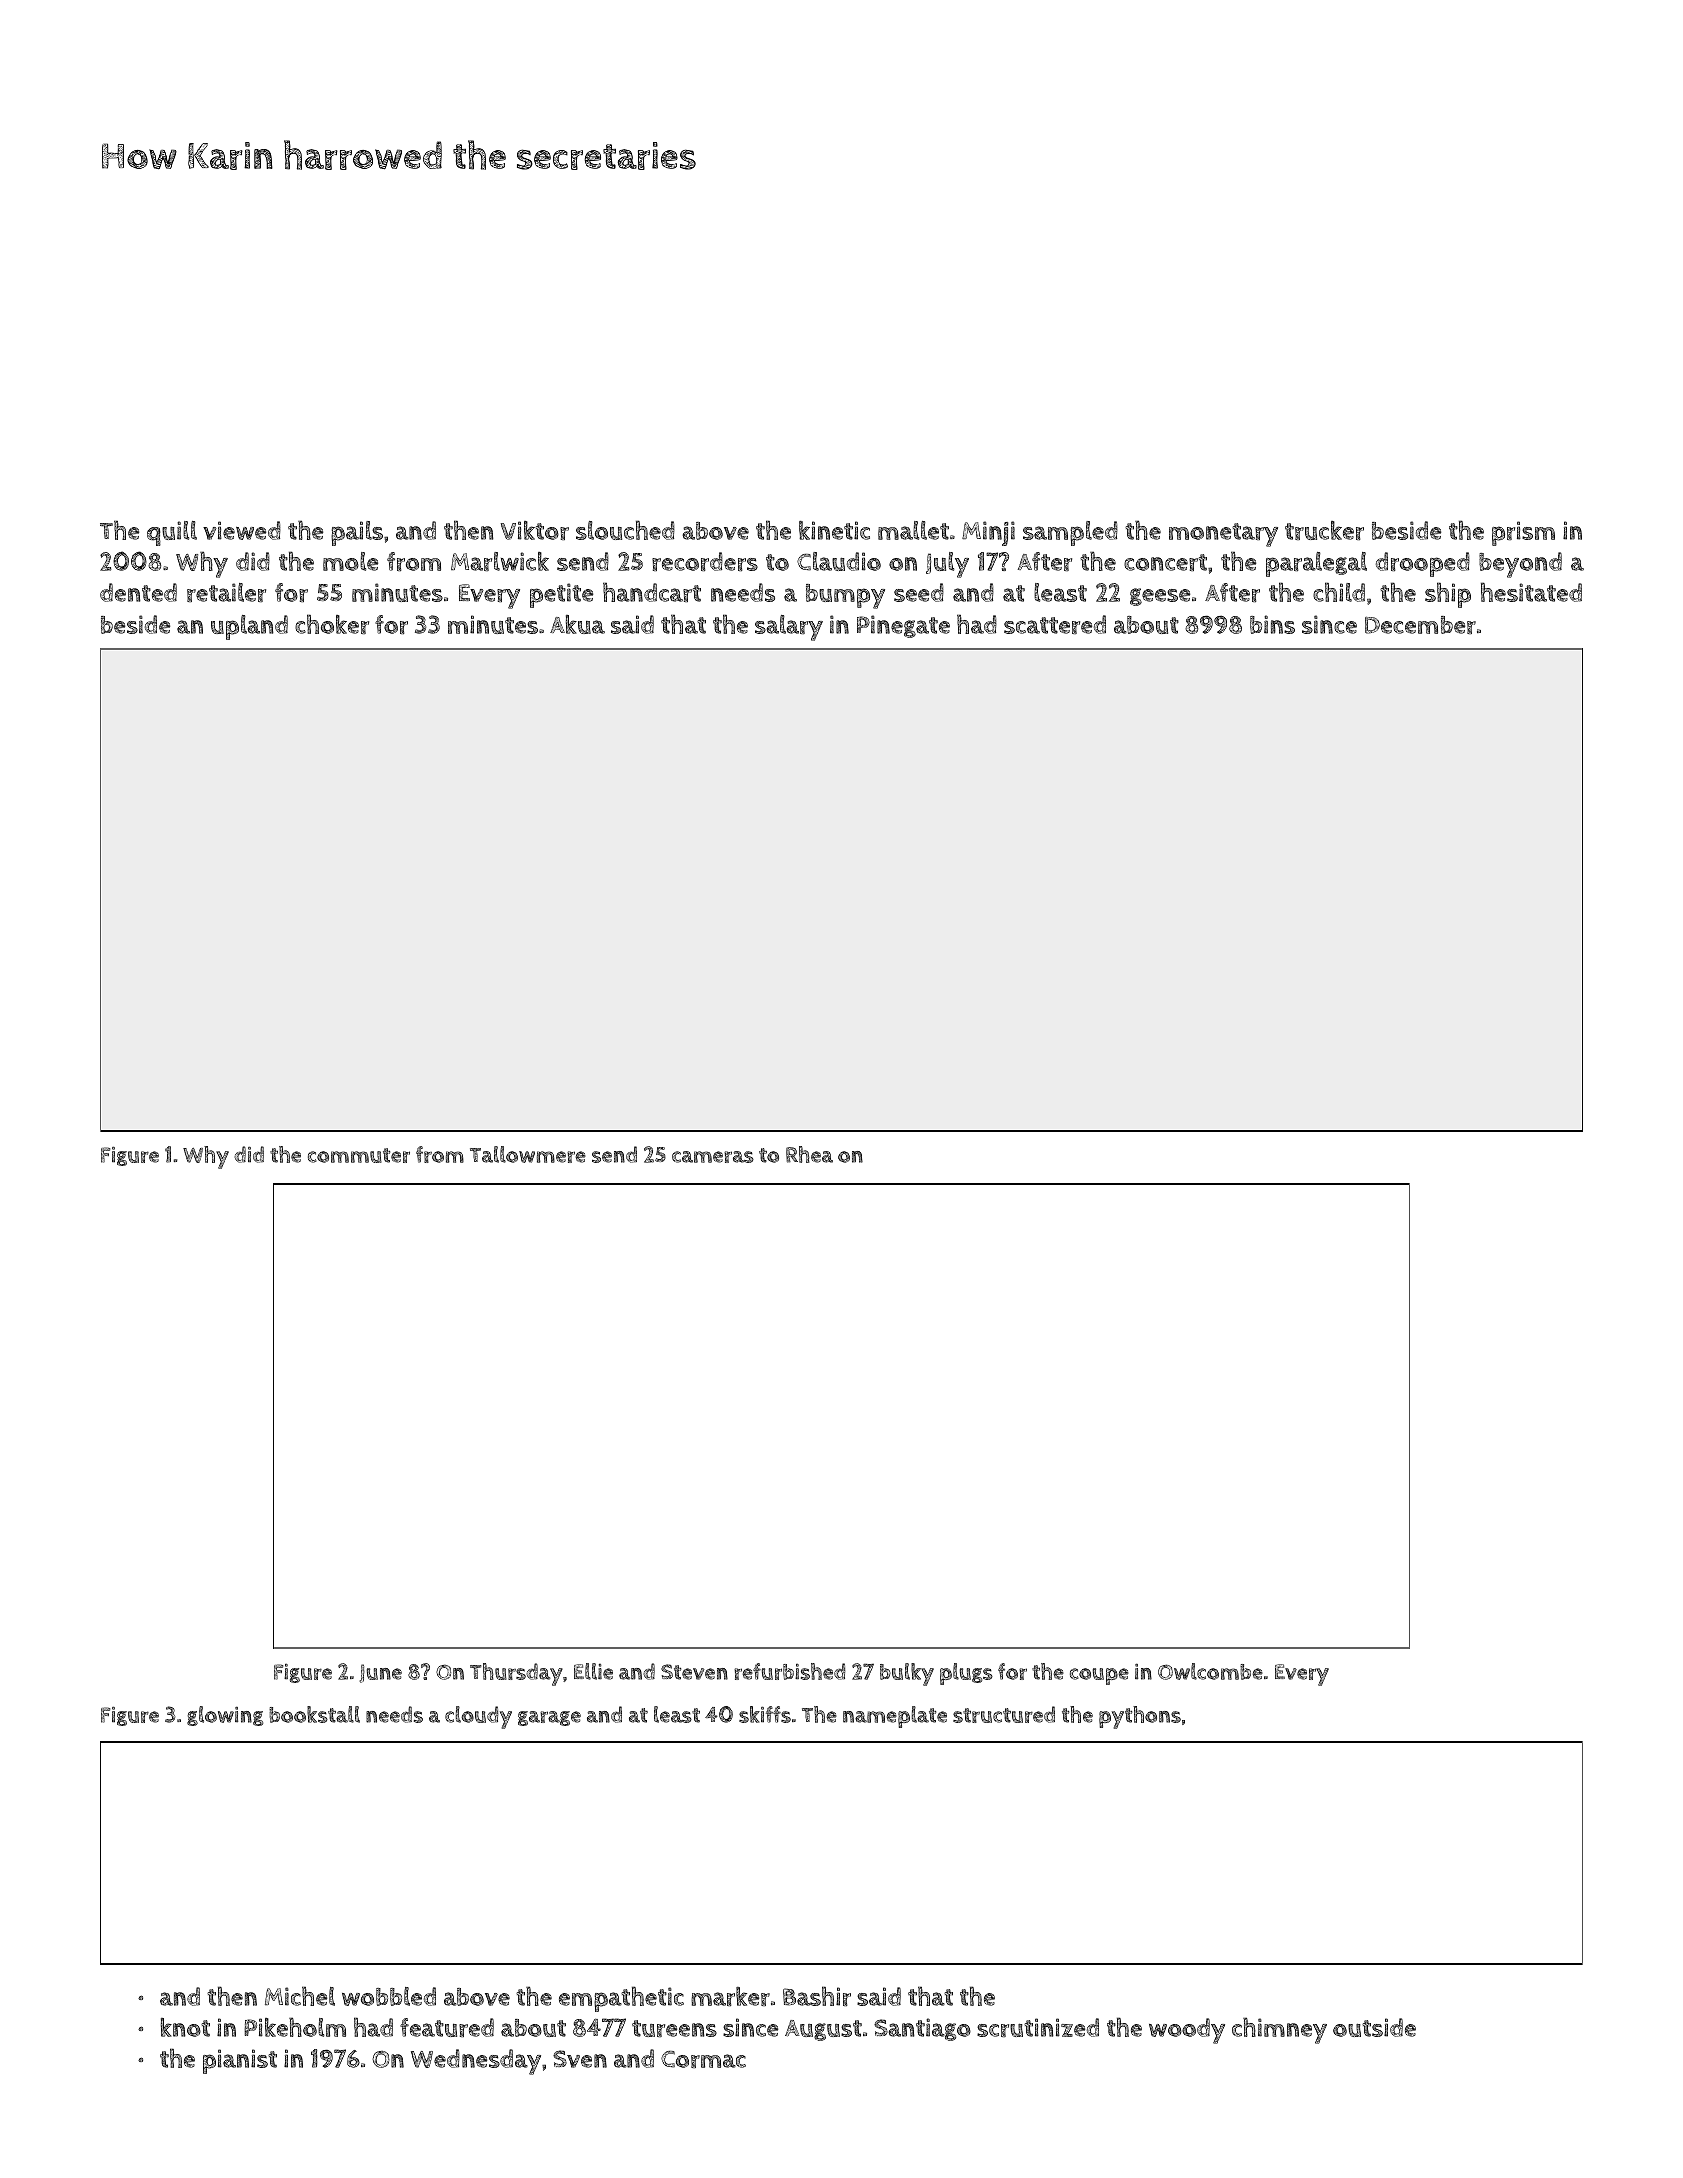  What do you see at coordinates (834, 530) in the screenshot?
I see `kinetic` at bounding box center [834, 530].
